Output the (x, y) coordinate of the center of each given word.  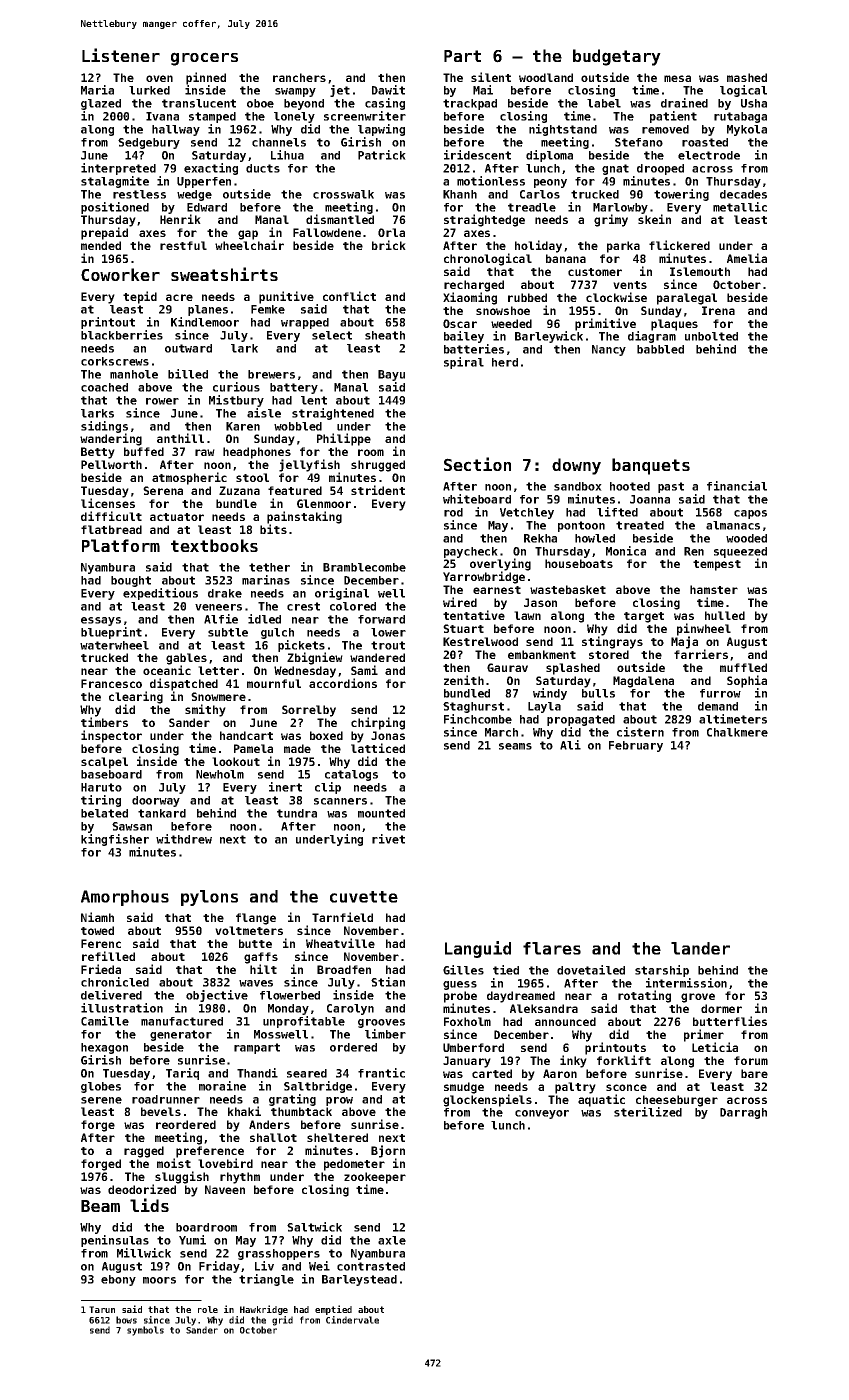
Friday (219, 1267)
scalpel (104, 763)
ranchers (299, 77)
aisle (264, 413)
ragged (144, 1152)
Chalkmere (737, 732)
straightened (333, 414)
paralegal (687, 299)
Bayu (391, 375)
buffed (144, 451)
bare (754, 1073)
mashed (747, 77)
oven (159, 78)
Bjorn (388, 1151)
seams (515, 746)
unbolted (711, 336)
